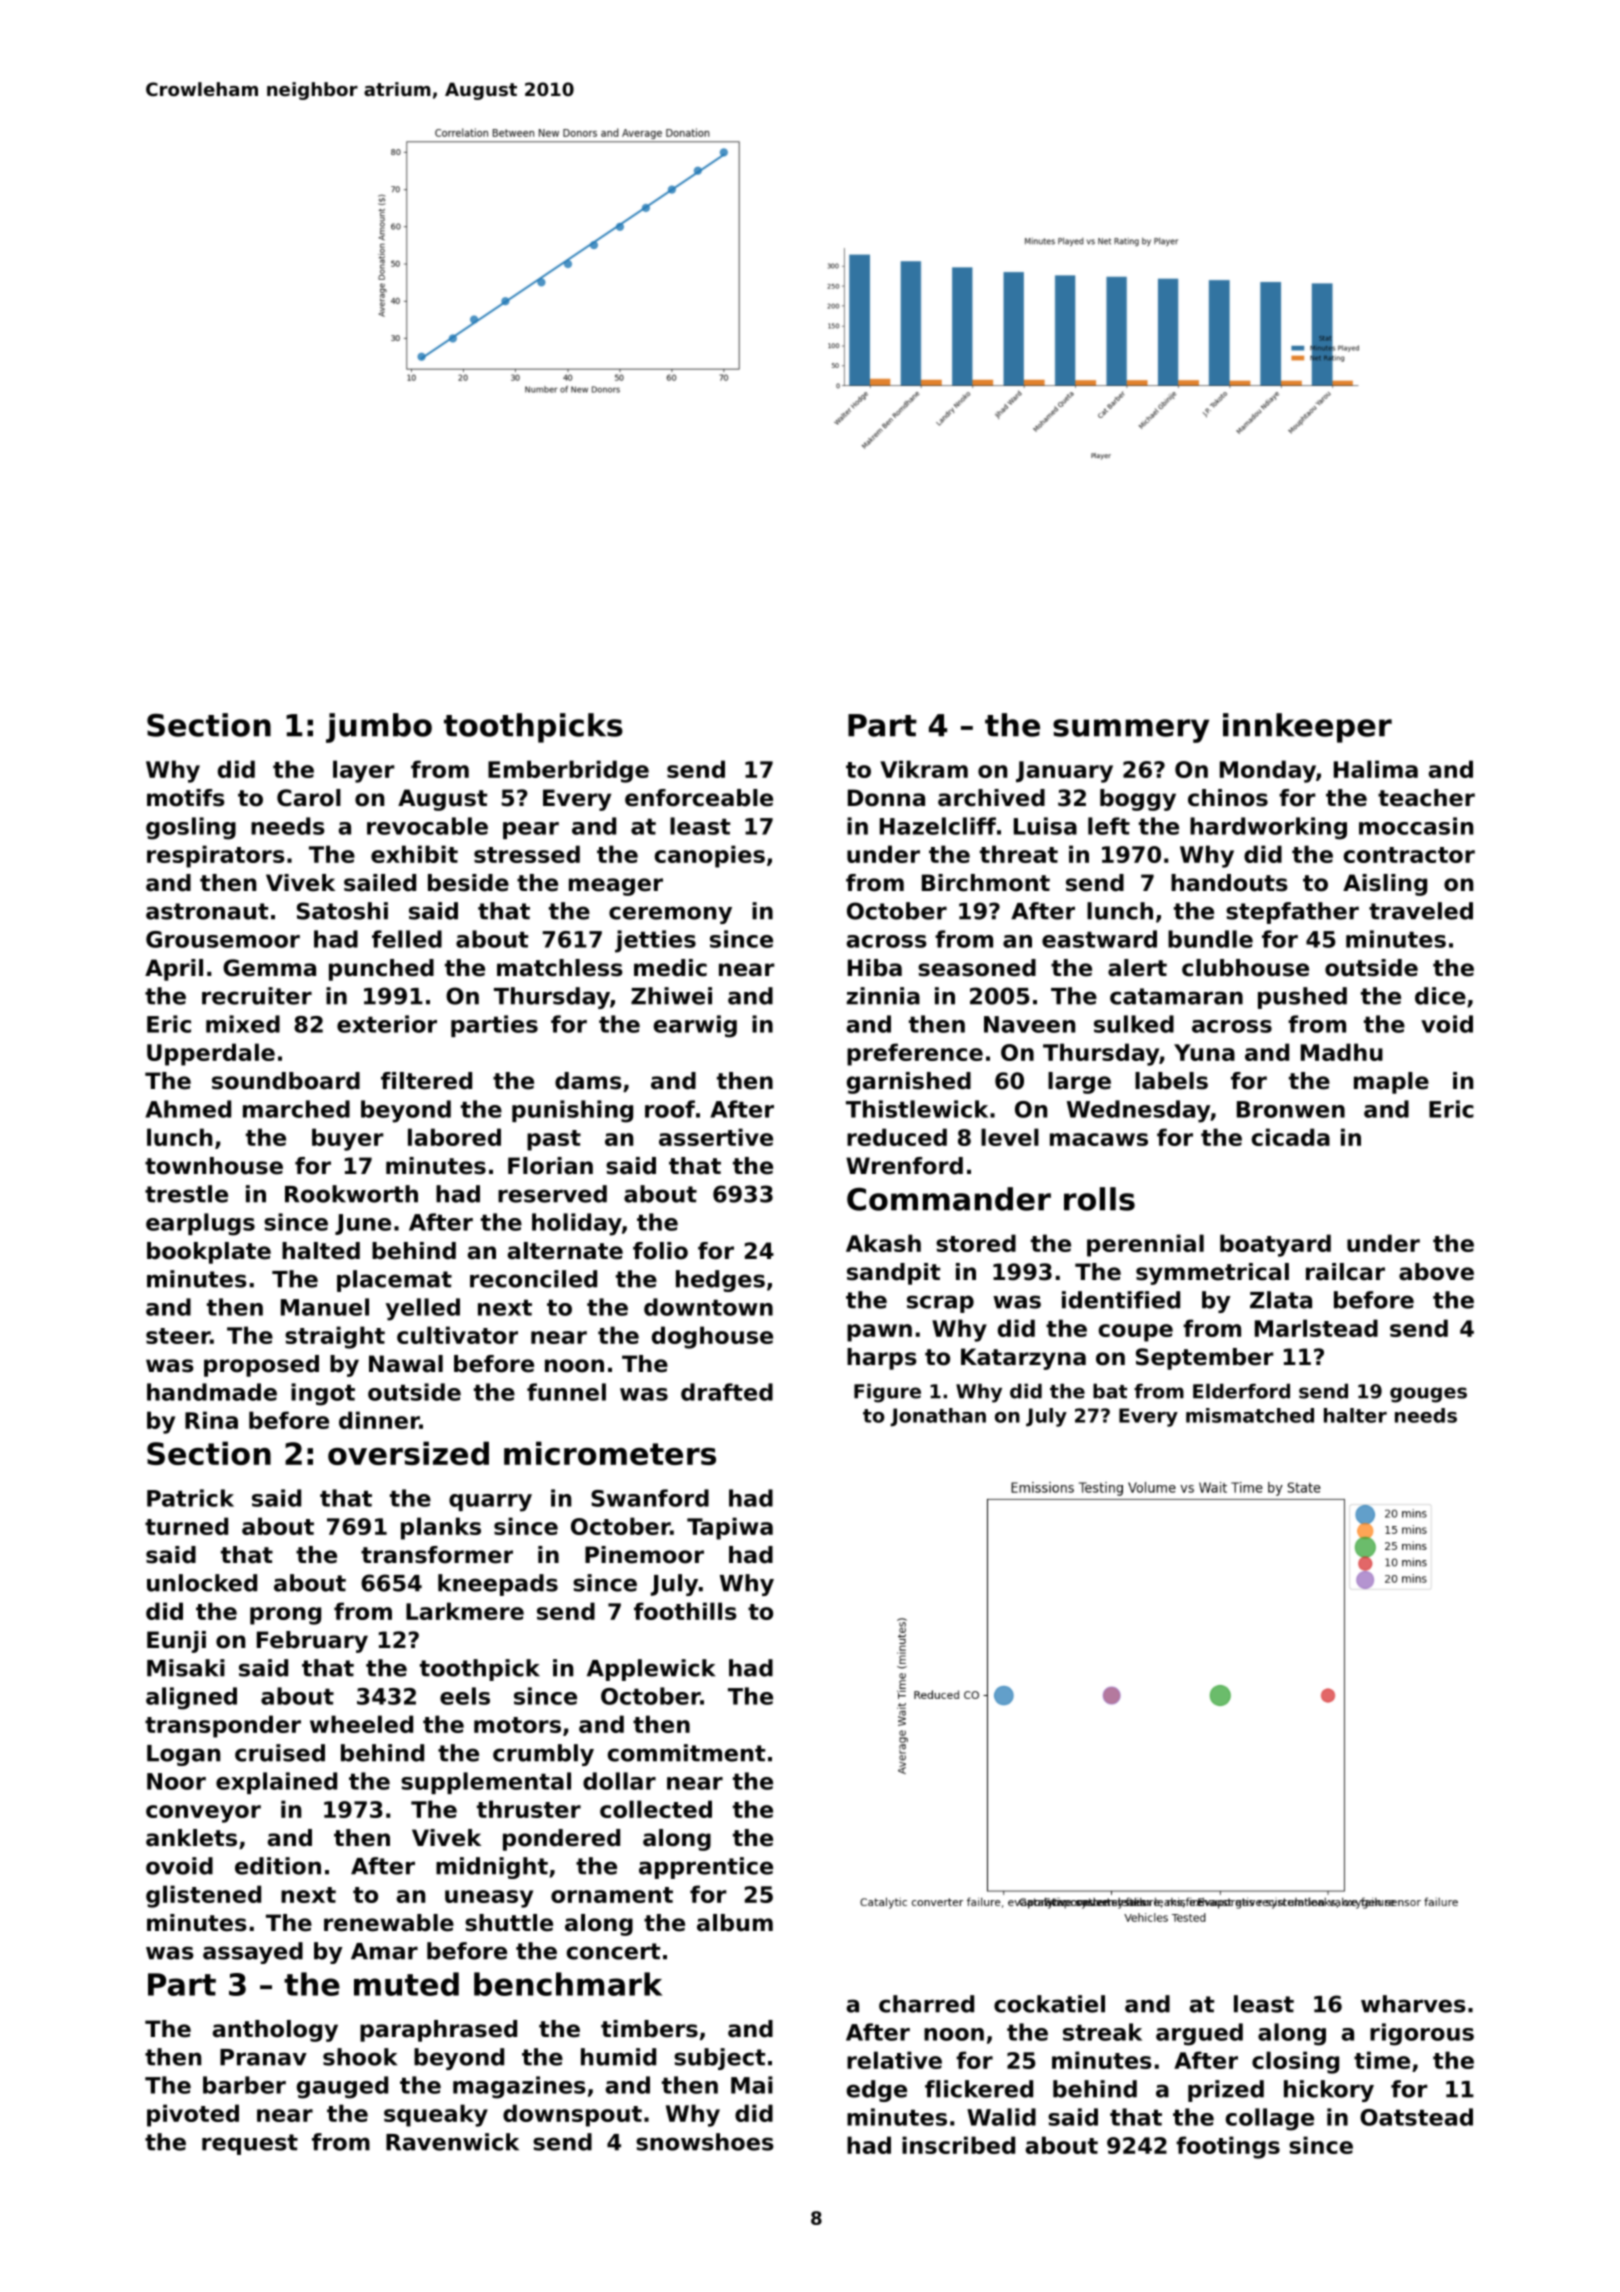 This image has height=2292, width=1620. I want to click on Eunji, so click(176, 1642).
